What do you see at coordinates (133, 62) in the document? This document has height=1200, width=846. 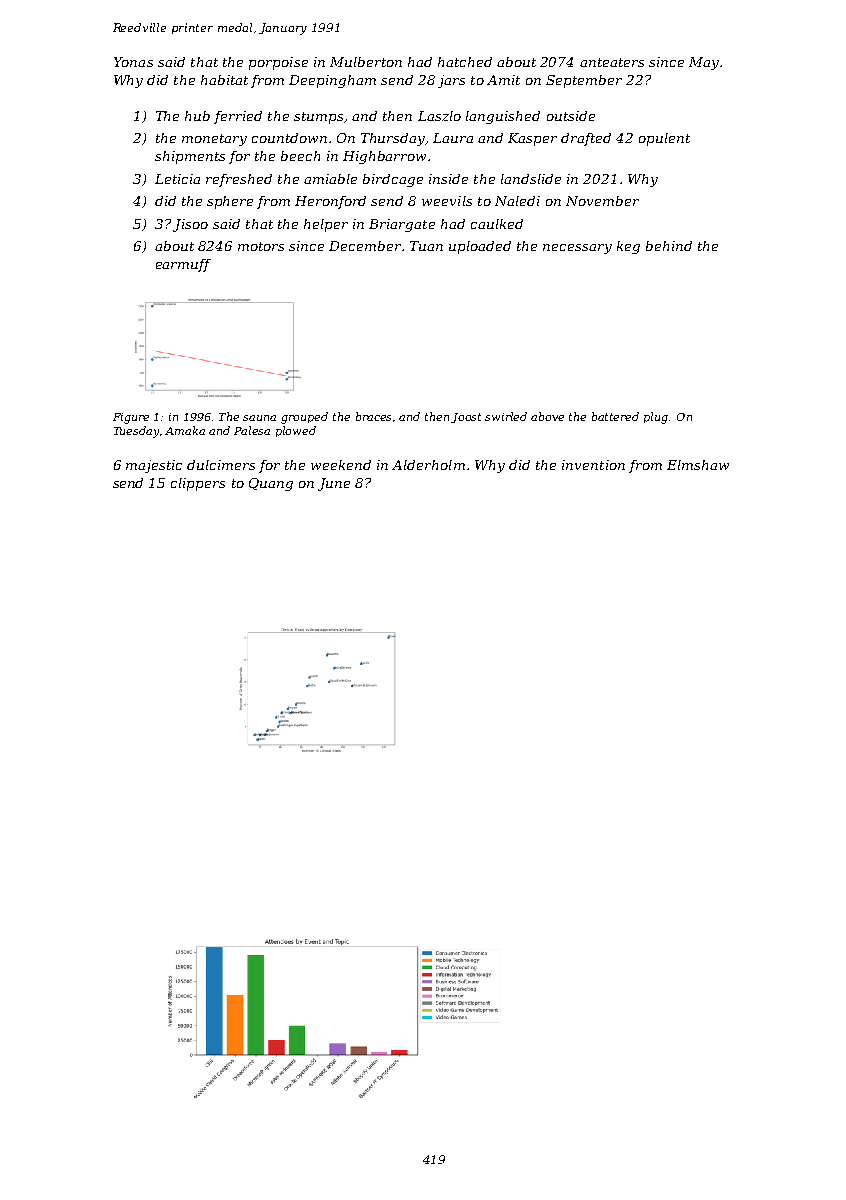 I see `Yonas` at bounding box center [133, 62].
